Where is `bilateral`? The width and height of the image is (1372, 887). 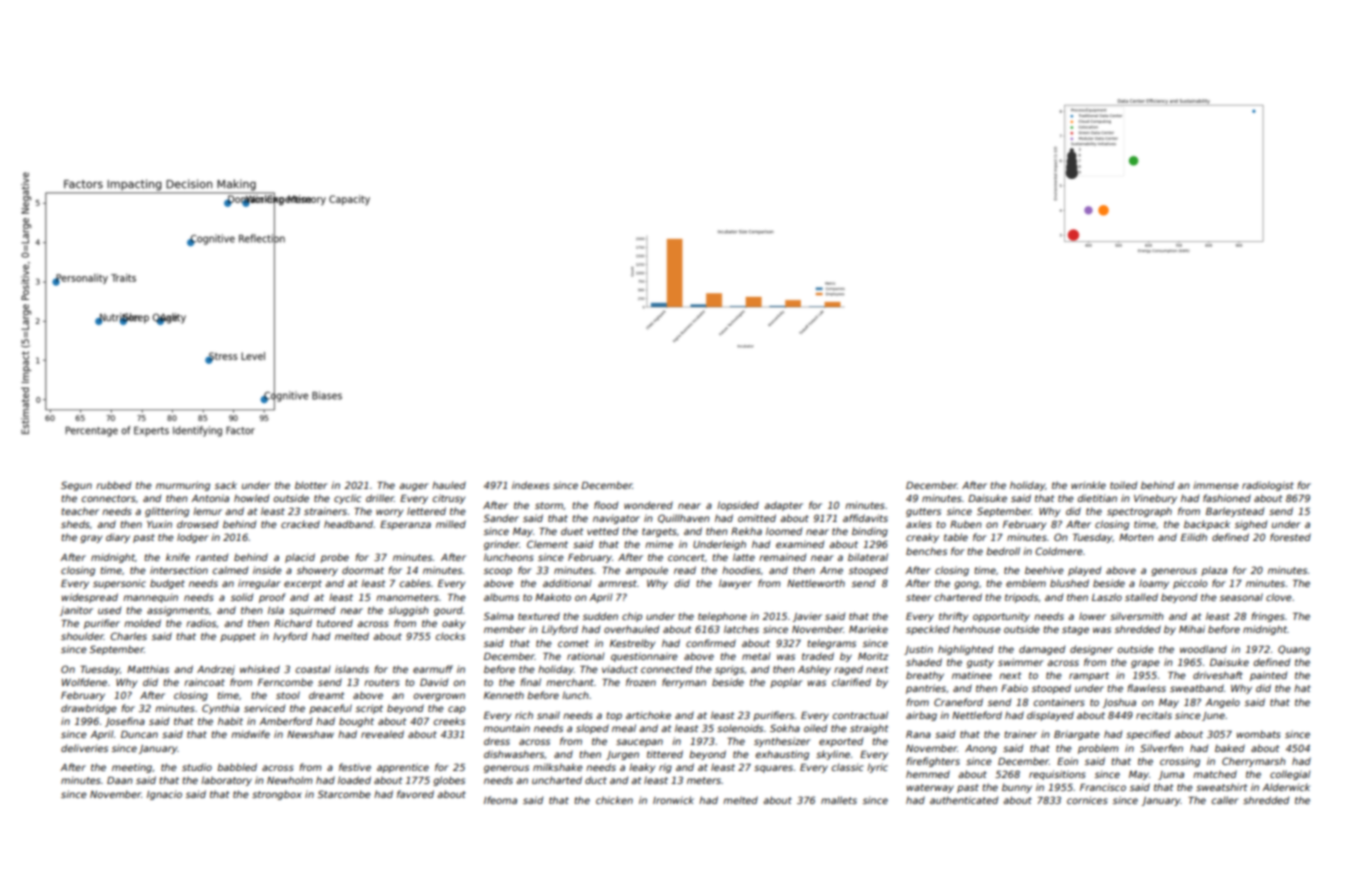 bilateral is located at coordinates (868, 557).
